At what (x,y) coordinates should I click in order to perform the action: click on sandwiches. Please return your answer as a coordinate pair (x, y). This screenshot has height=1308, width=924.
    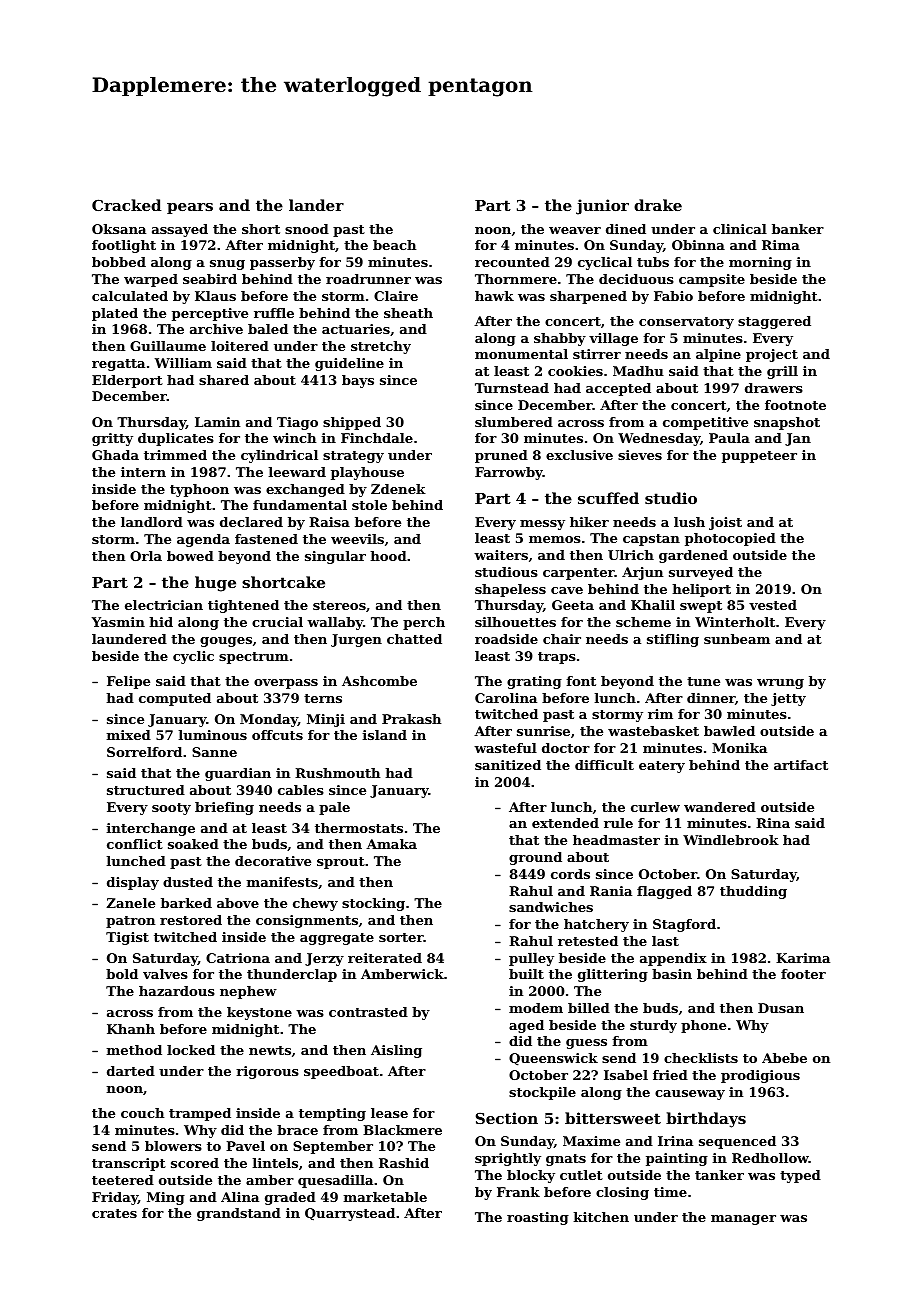
    Looking at the image, I should click on (551, 907).
